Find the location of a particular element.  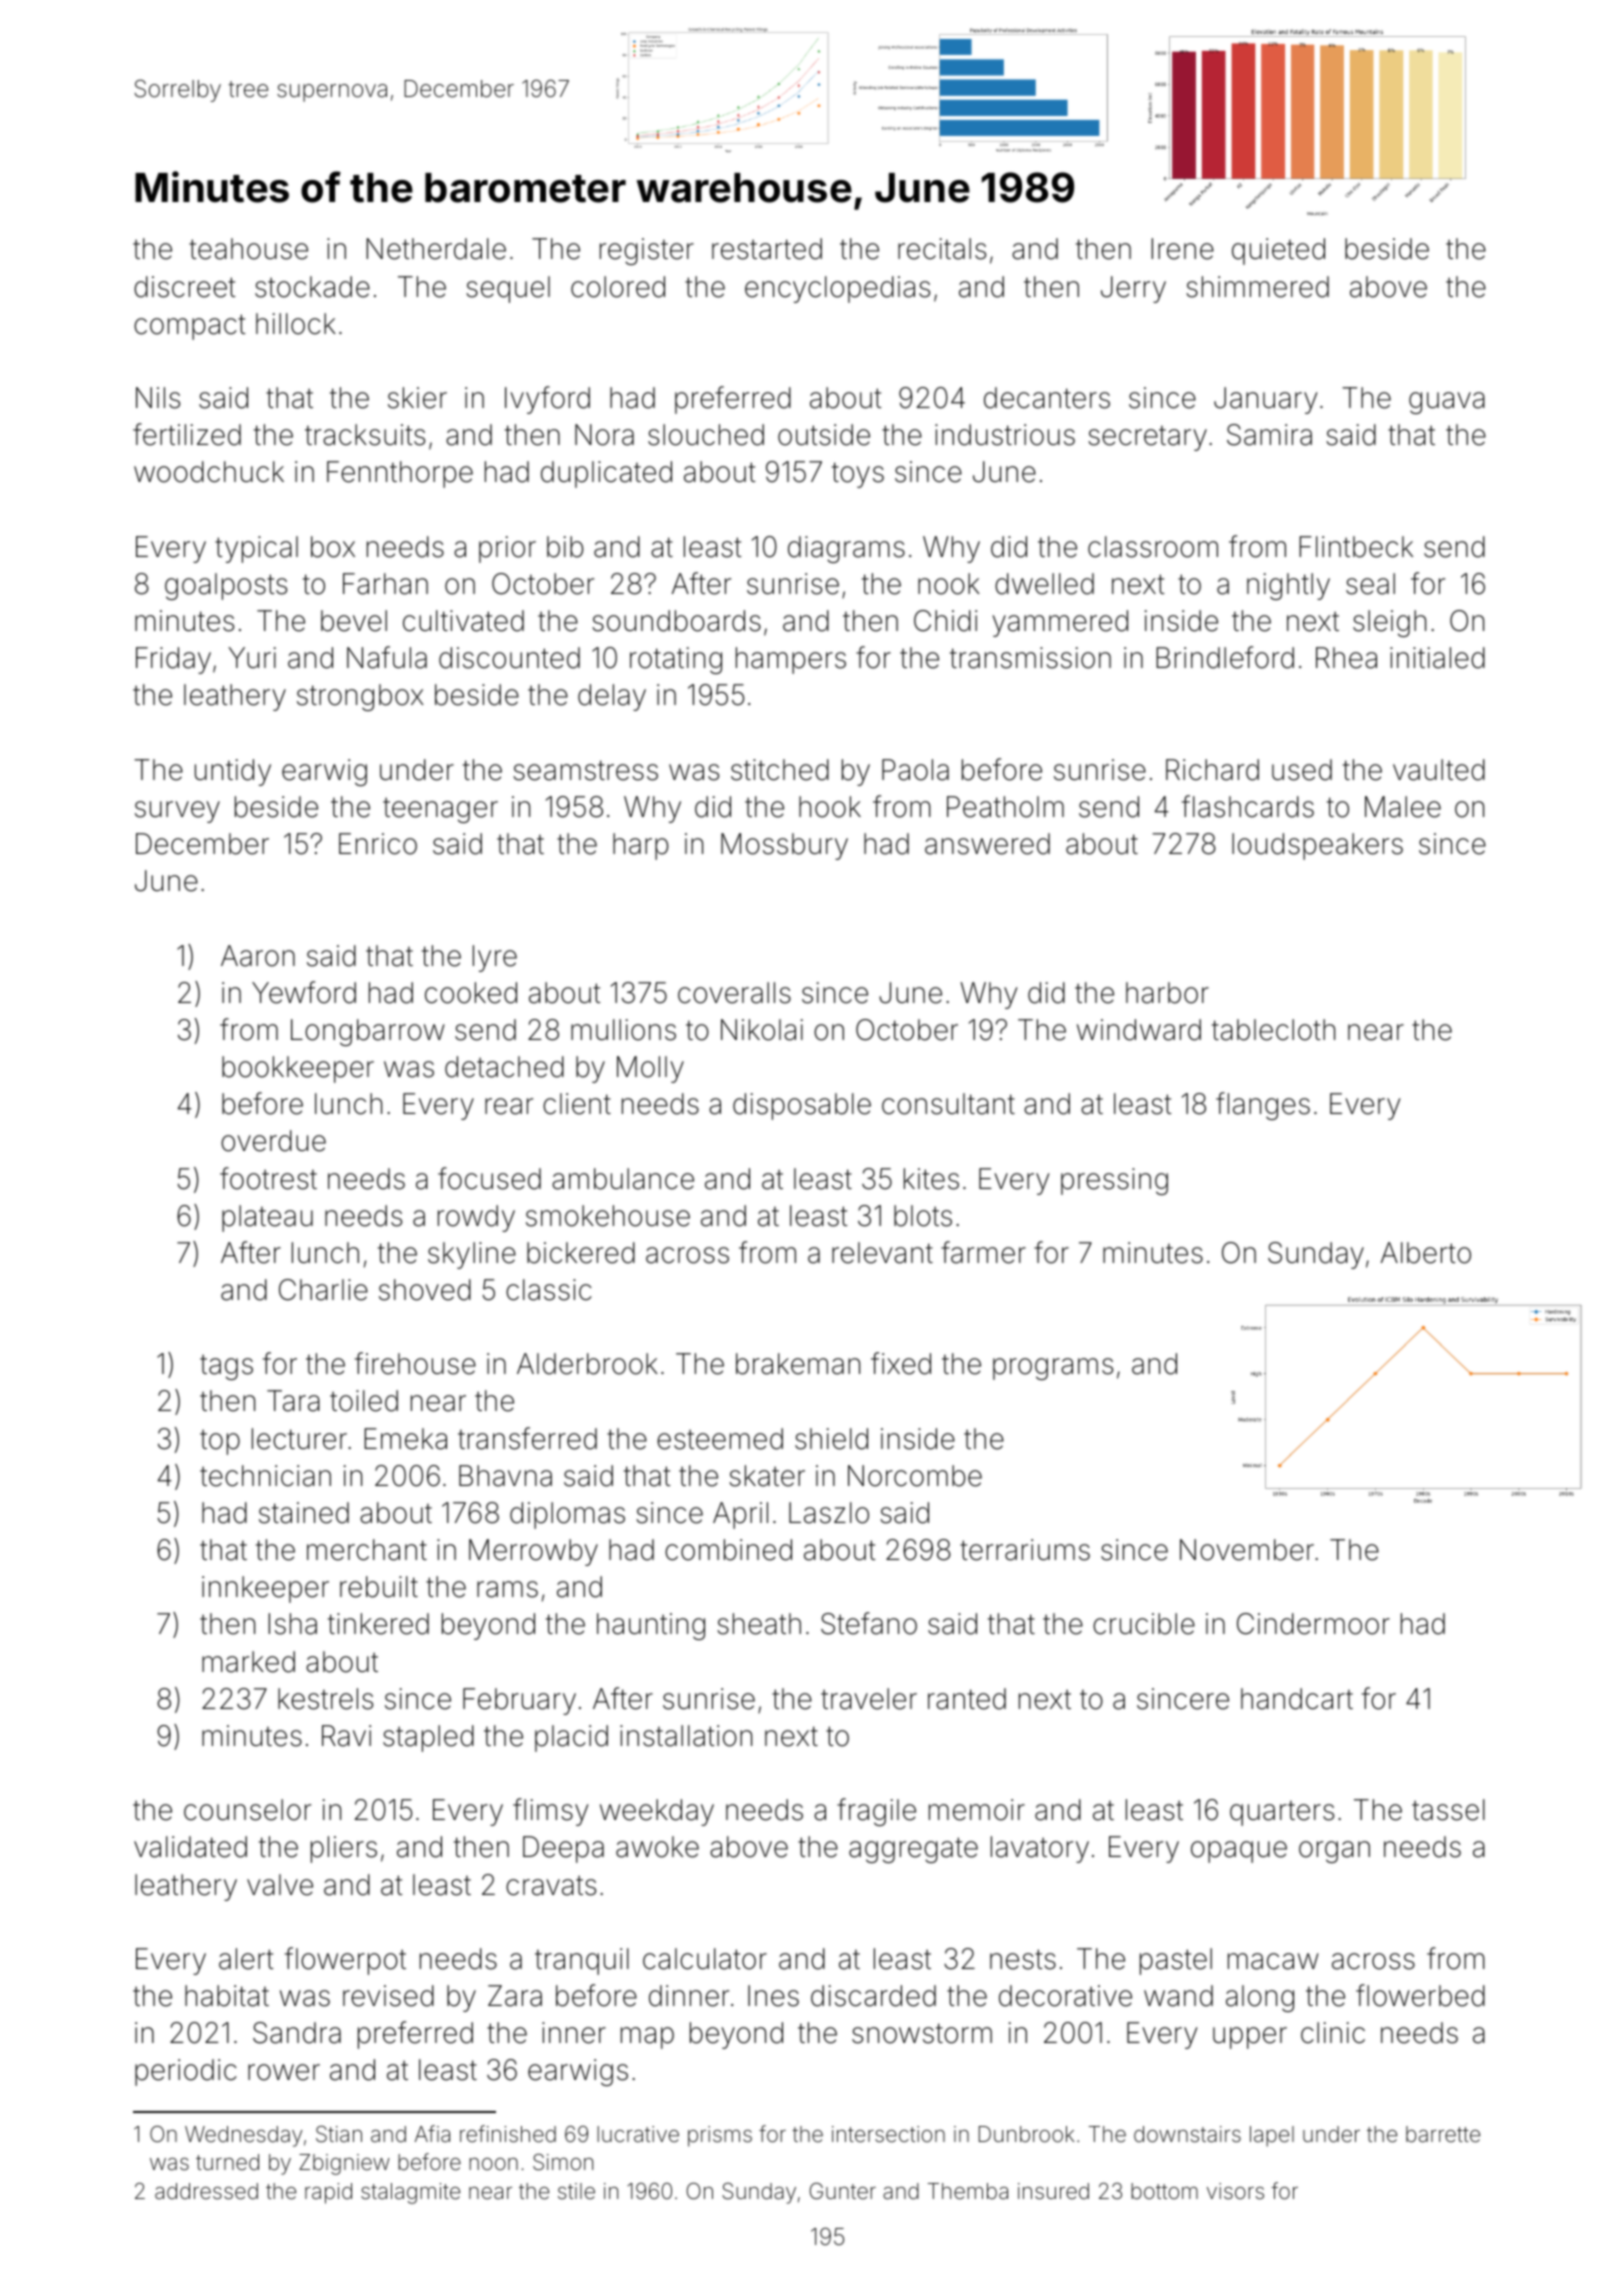

Zara is located at coordinates (515, 1996).
